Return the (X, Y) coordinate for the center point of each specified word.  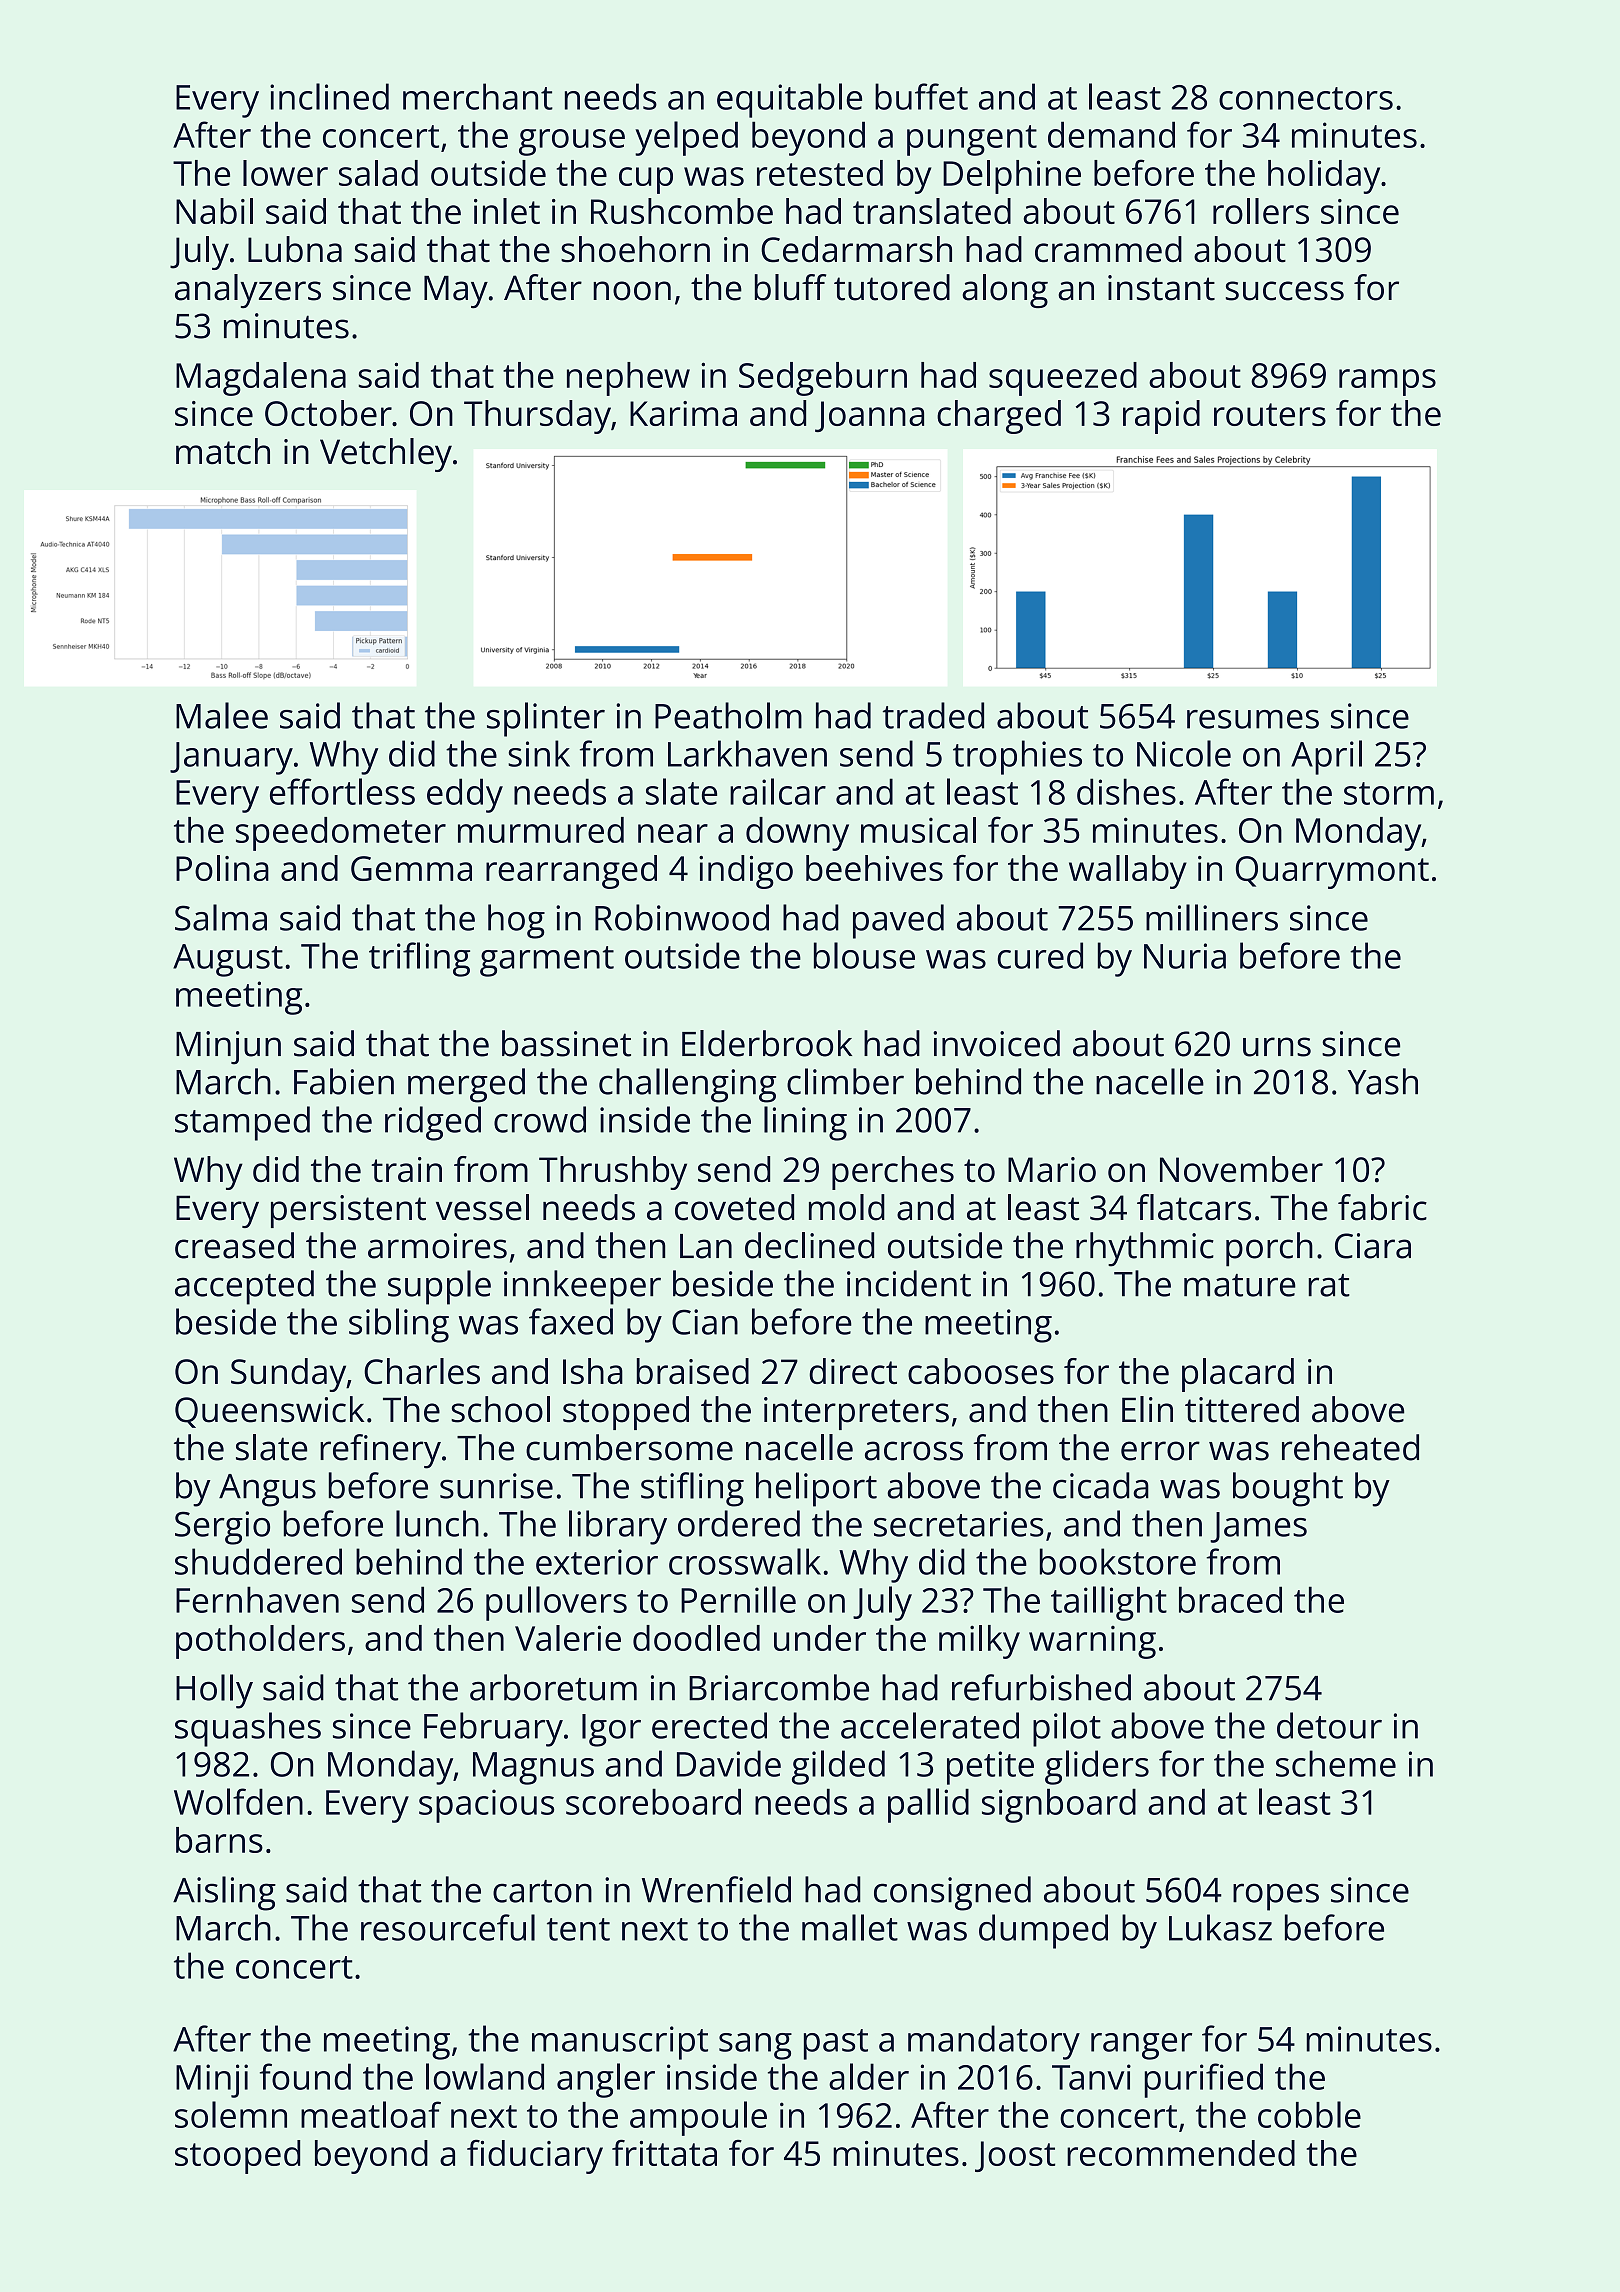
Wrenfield (716, 1889)
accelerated (930, 1725)
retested (820, 173)
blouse (864, 955)
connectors (1306, 98)
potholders (260, 1642)
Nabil (214, 211)
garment (547, 961)
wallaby (1128, 872)
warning (1092, 1642)
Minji (212, 2081)
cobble (1309, 2114)
